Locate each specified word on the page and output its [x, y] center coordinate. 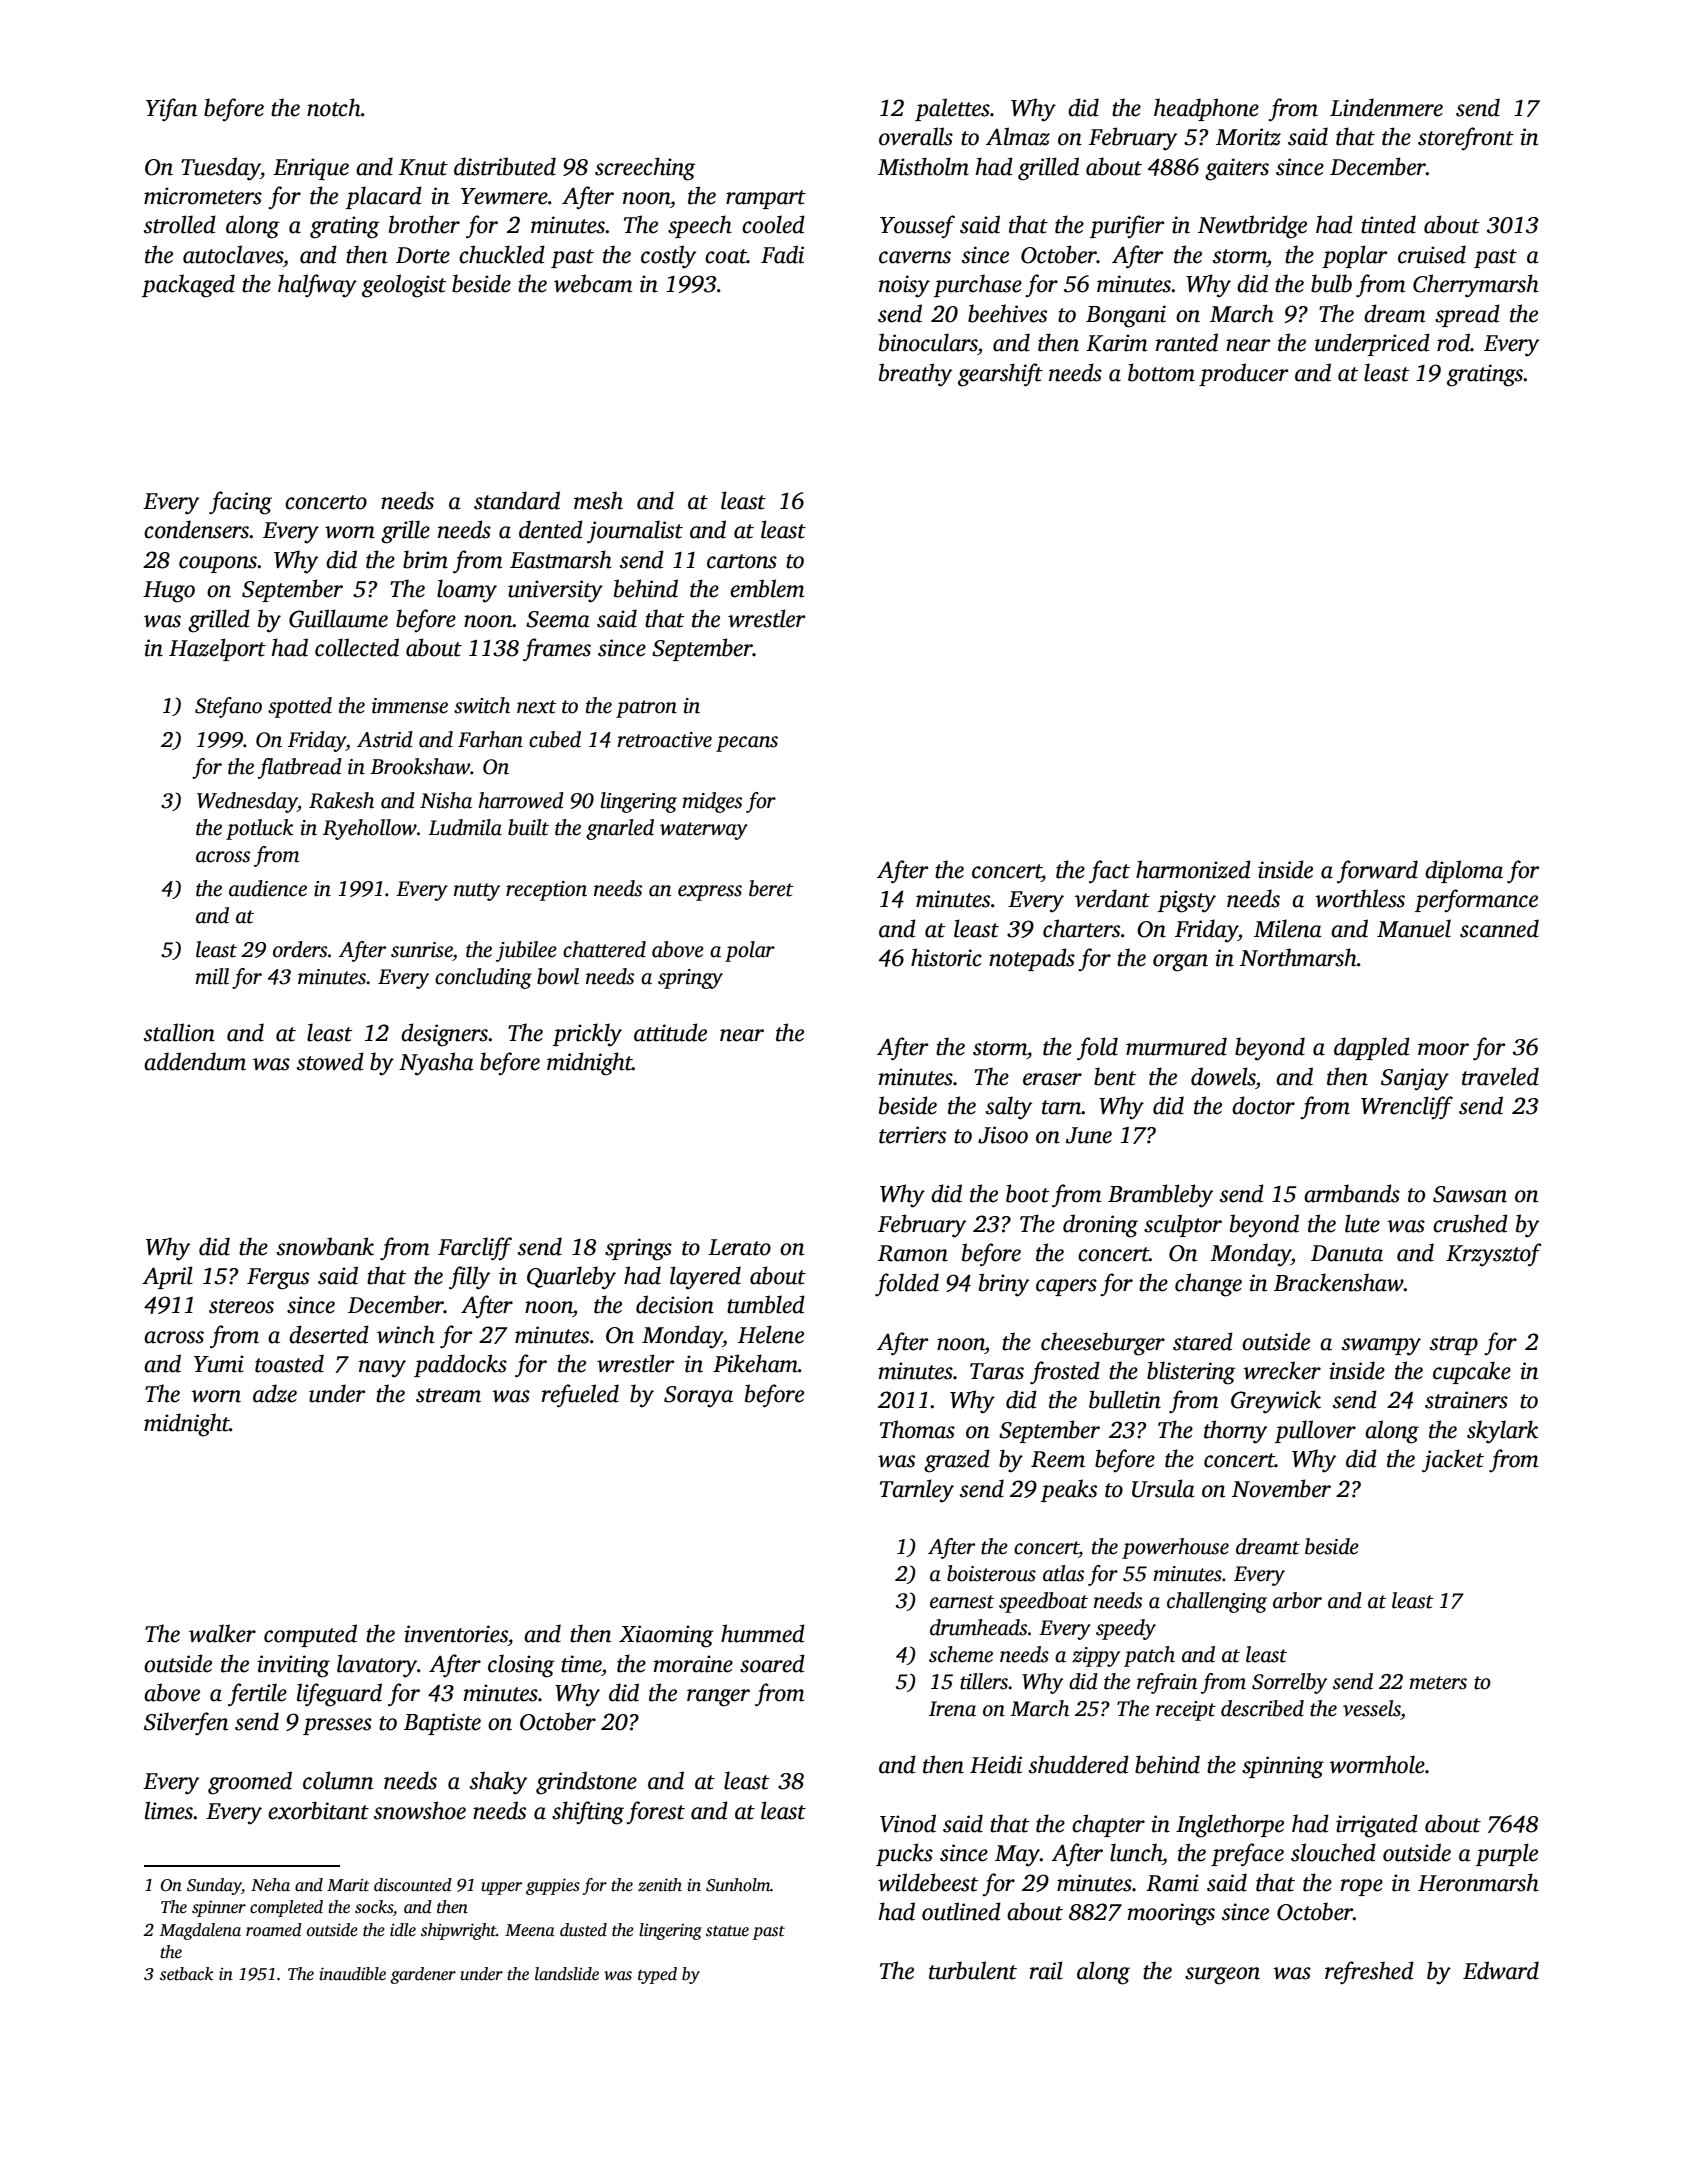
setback [187, 1974]
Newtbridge [1252, 227]
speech [700, 226]
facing [240, 503]
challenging [1217, 1602]
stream [448, 1395]
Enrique [311, 169]
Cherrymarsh [1476, 286]
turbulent [973, 1970]
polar [750, 951]
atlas [1063, 1573]
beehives [1007, 313]
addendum [195, 1061]
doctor [1263, 1105]
